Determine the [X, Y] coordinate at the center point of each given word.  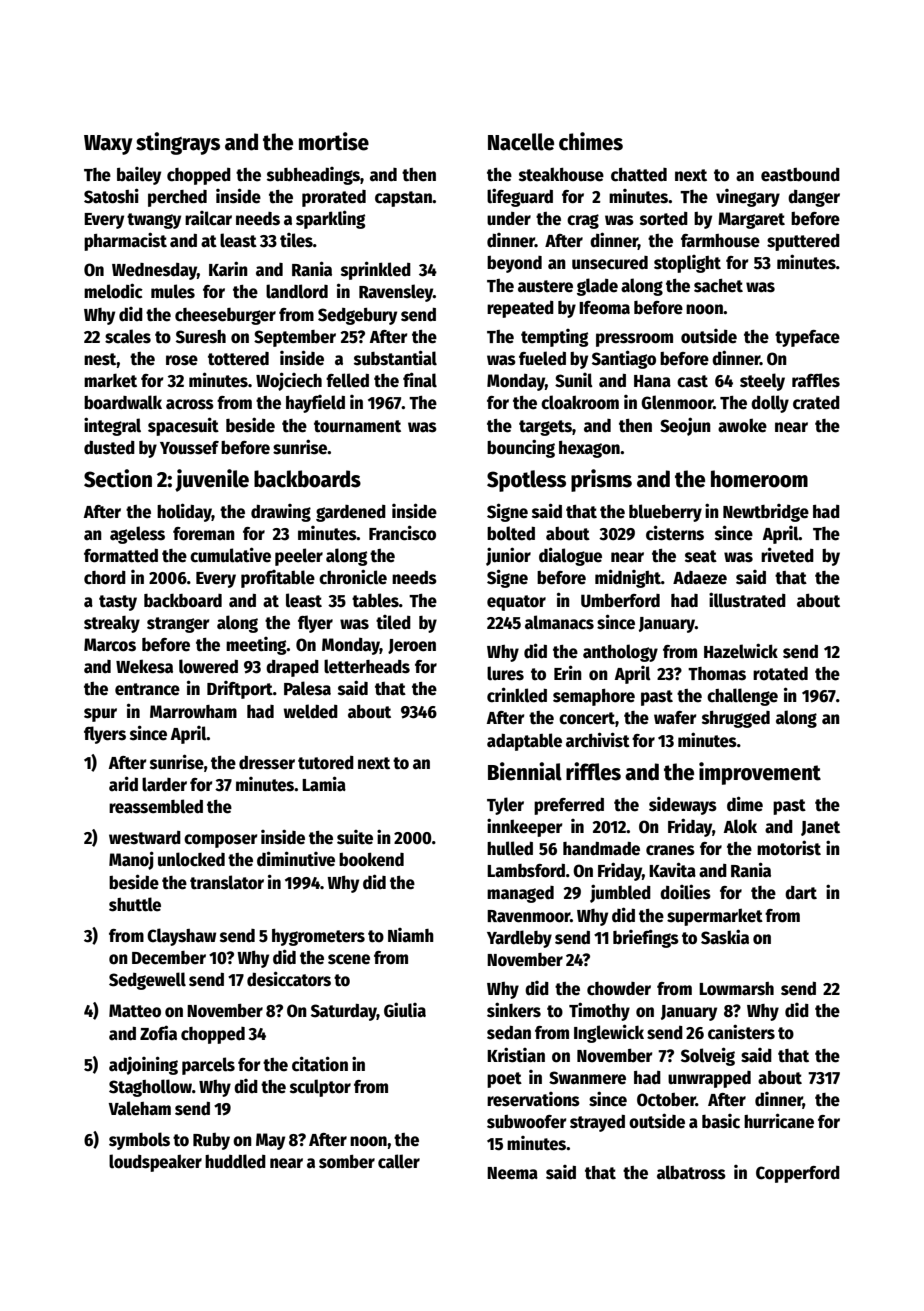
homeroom [759, 479]
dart [801, 893]
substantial [395, 358]
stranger [178, 625]
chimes [591, 141]
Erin [568, 672]
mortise [334, 141]
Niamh [411, 935]
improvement [760, 773]
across [190, 404]
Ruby [211, 1141]
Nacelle [521, 142]
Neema [512, 1173]
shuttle [135, 904]
